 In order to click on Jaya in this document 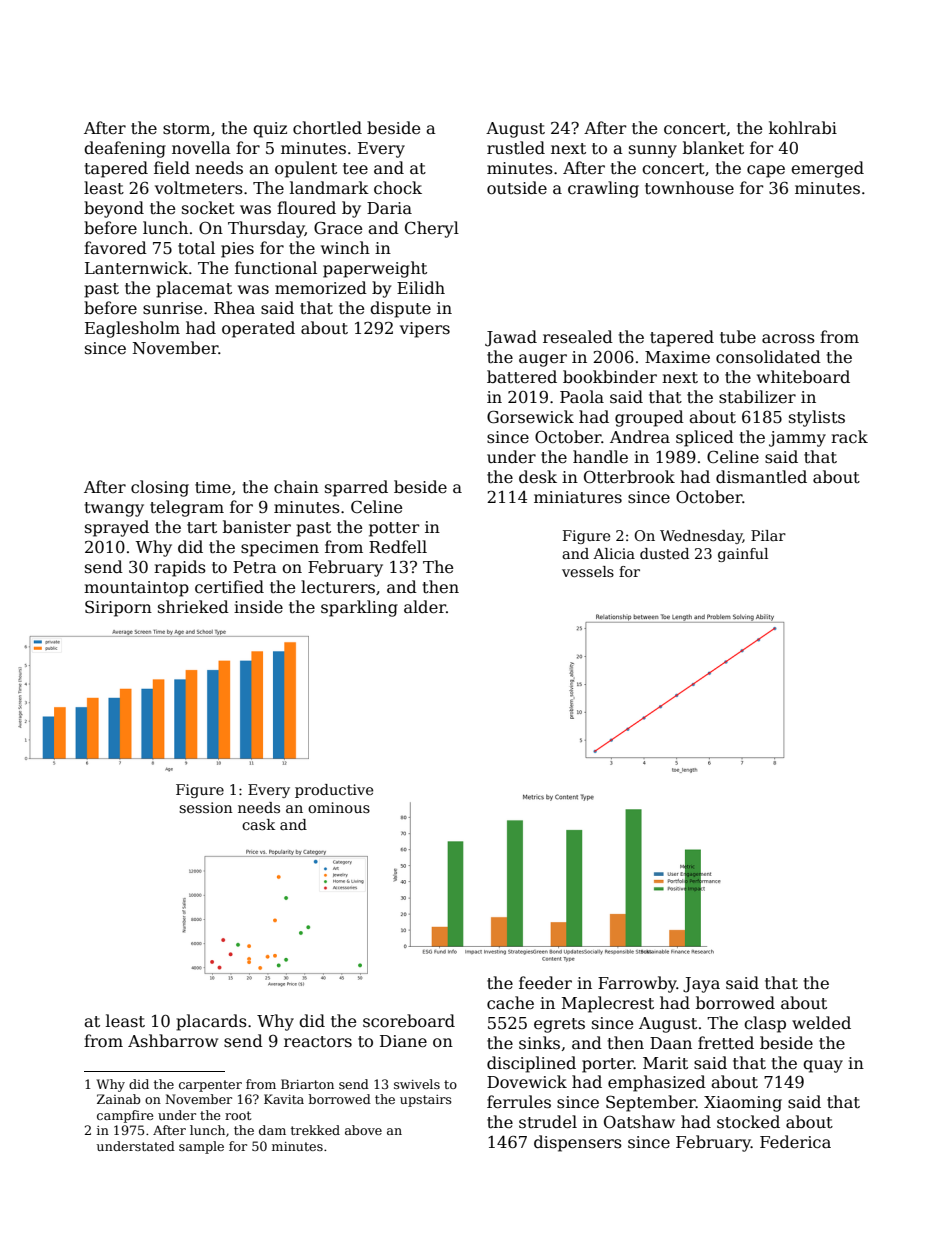, I will do `click(701, 985)`.
